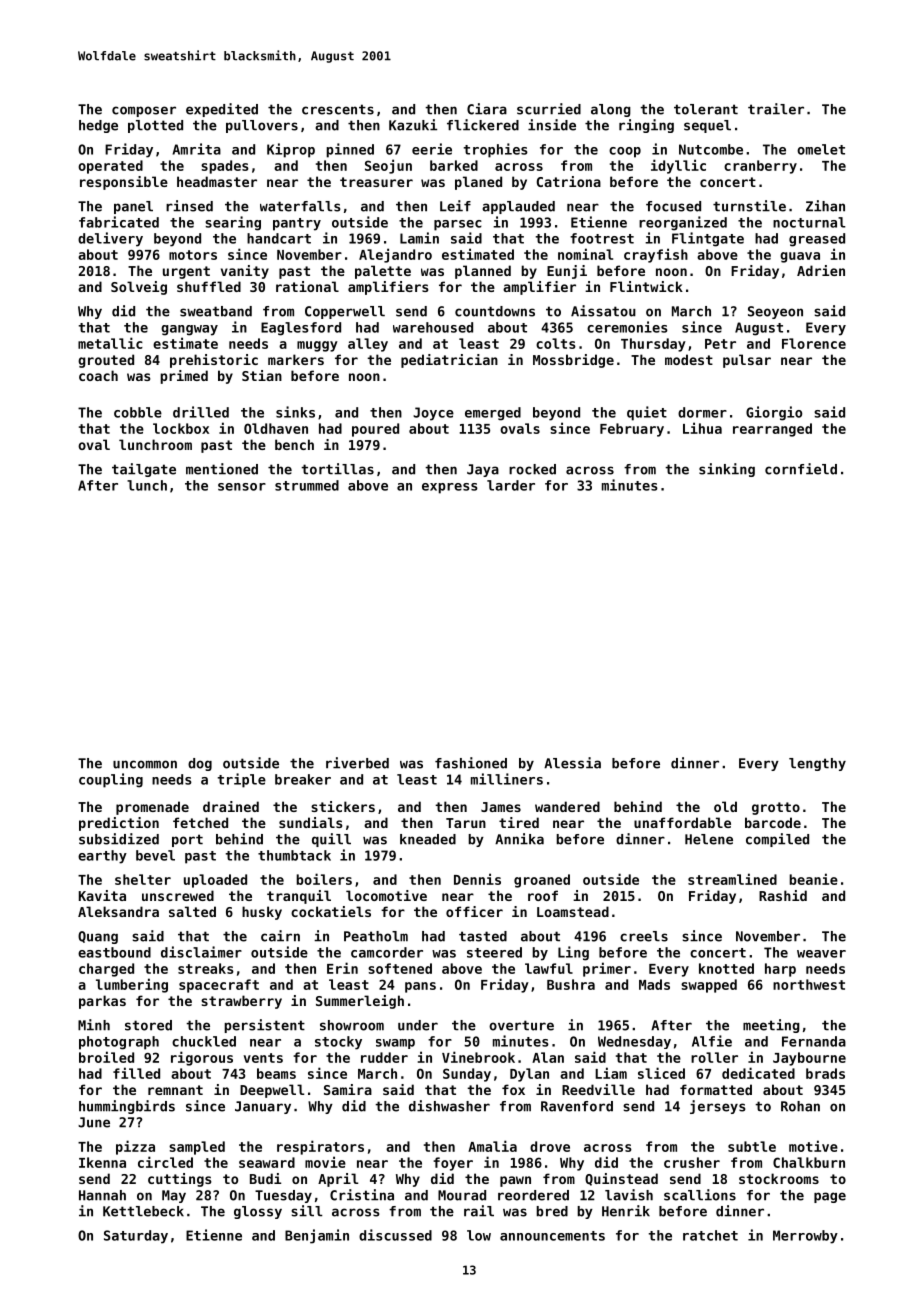 This screenshot has width=924, height=1308. What do you see at coordinates (144, 470) in the screenshot?
I see `tailgate` at bounding box center [144, 470].
